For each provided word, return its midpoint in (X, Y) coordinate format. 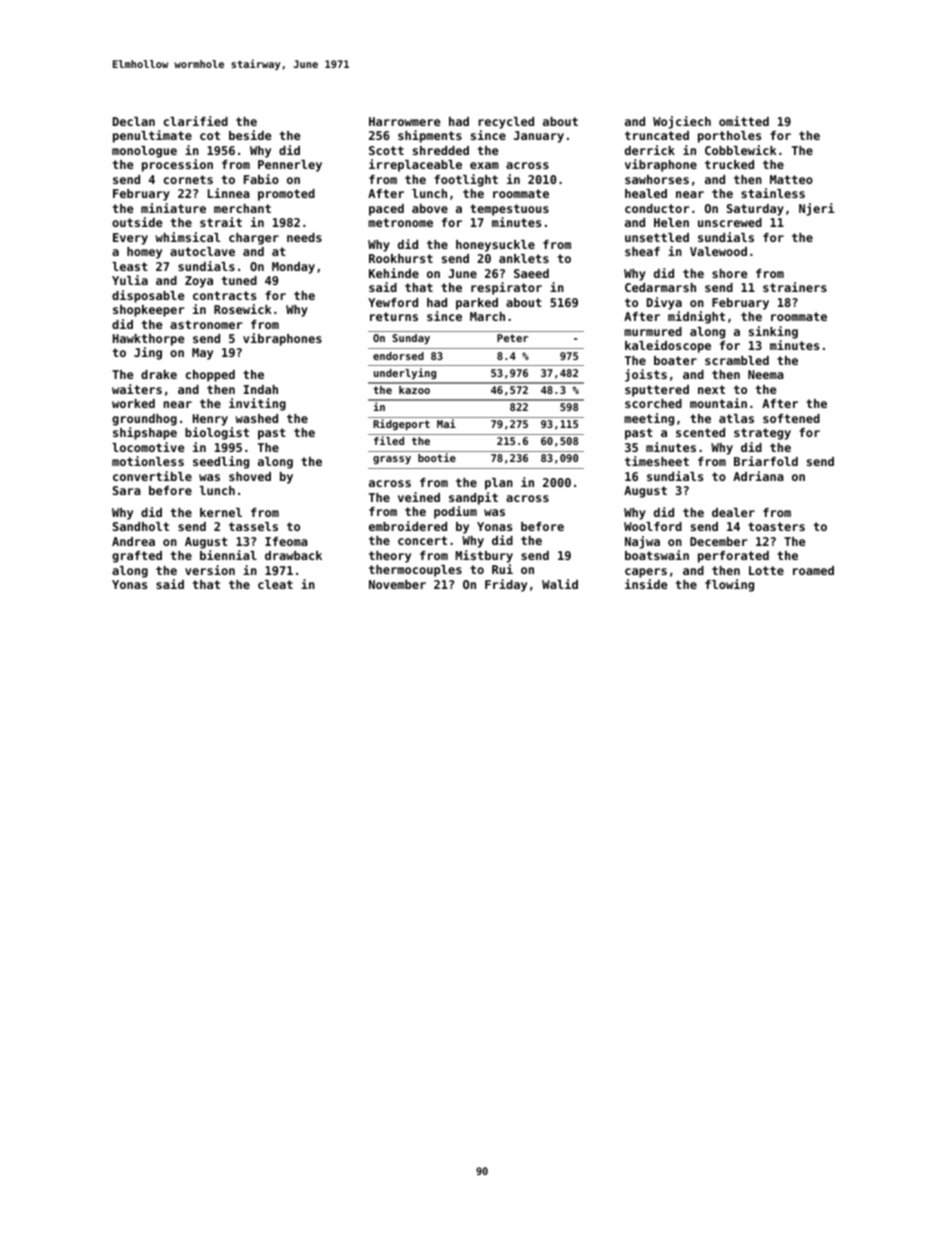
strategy (762, 434)
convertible (152, 476)
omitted (744, 121)
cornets (188, 179)
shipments (430, 136)
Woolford (653, 526)
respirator (506, 288)
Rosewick (242, 309)
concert (422, 540)
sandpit (473, 498)
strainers (795, 287)
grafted (137, 557)
